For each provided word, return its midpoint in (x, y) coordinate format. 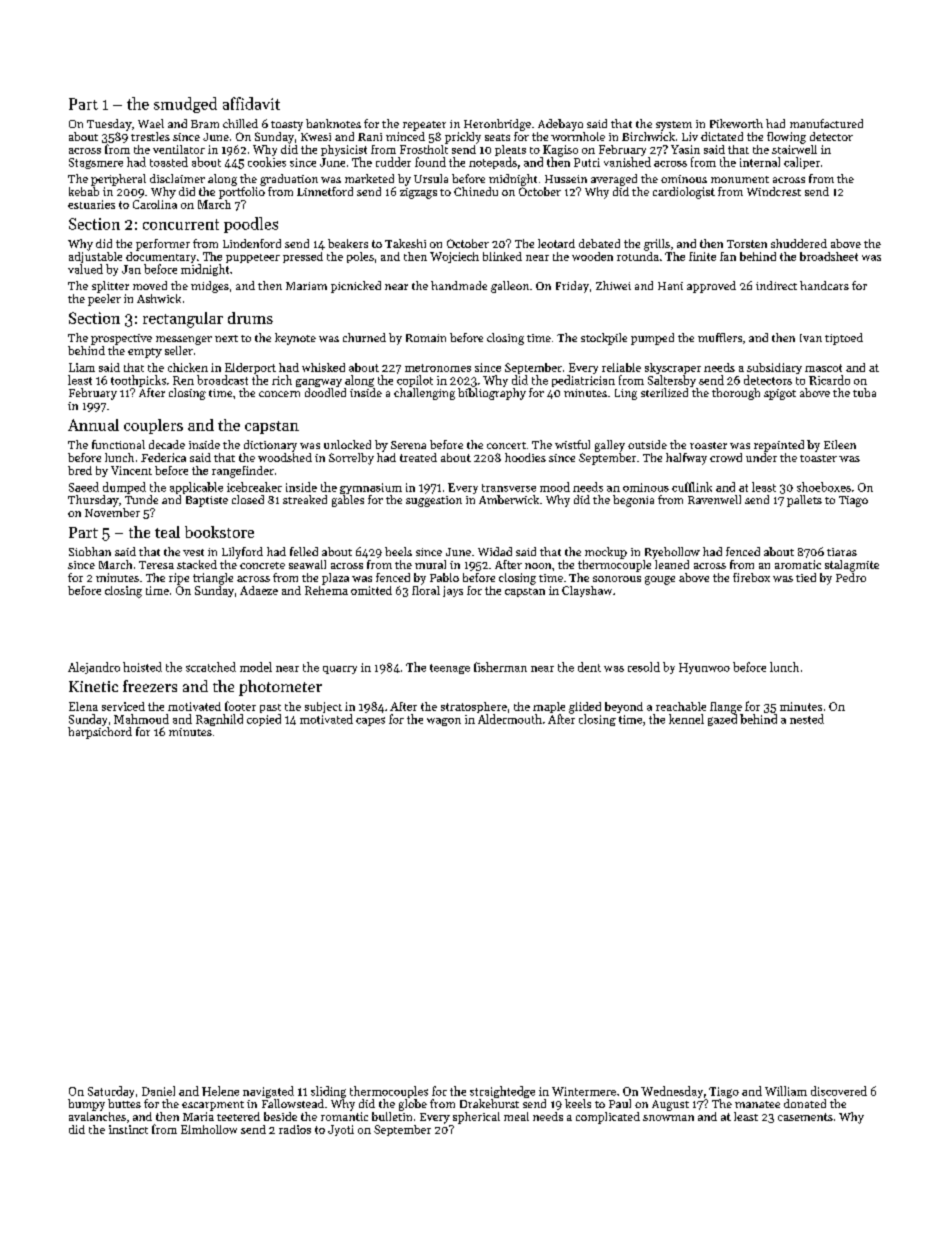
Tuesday (109, 125)
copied (264, 720)
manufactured (826, 123)
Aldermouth (510, 719)
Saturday (111, 1092)
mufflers (720, 337)
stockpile (604, 339)
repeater (424, 126)
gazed (722, 720)
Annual (93, 425)
